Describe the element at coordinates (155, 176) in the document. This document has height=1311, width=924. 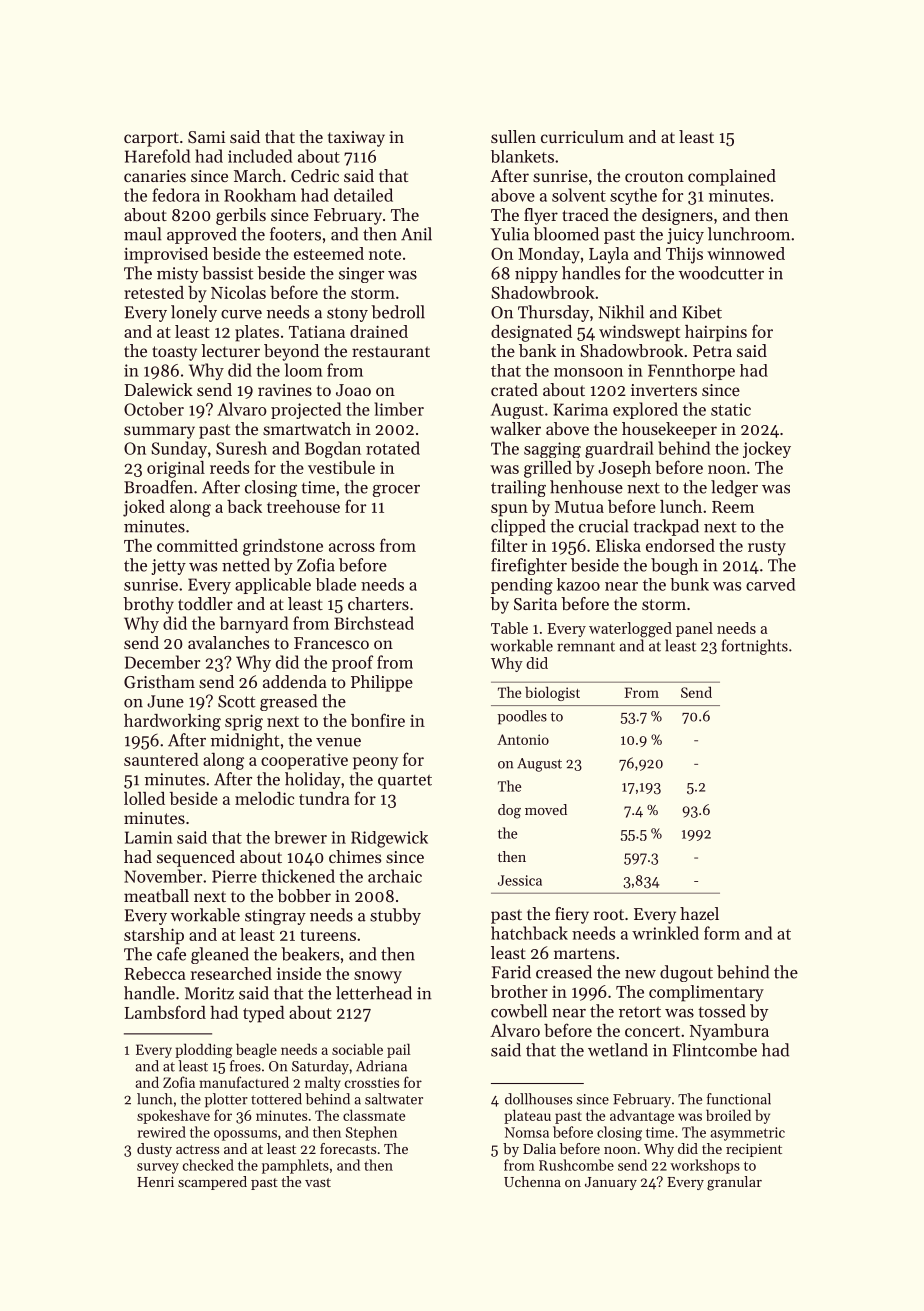
I see `canaries` at that location.
